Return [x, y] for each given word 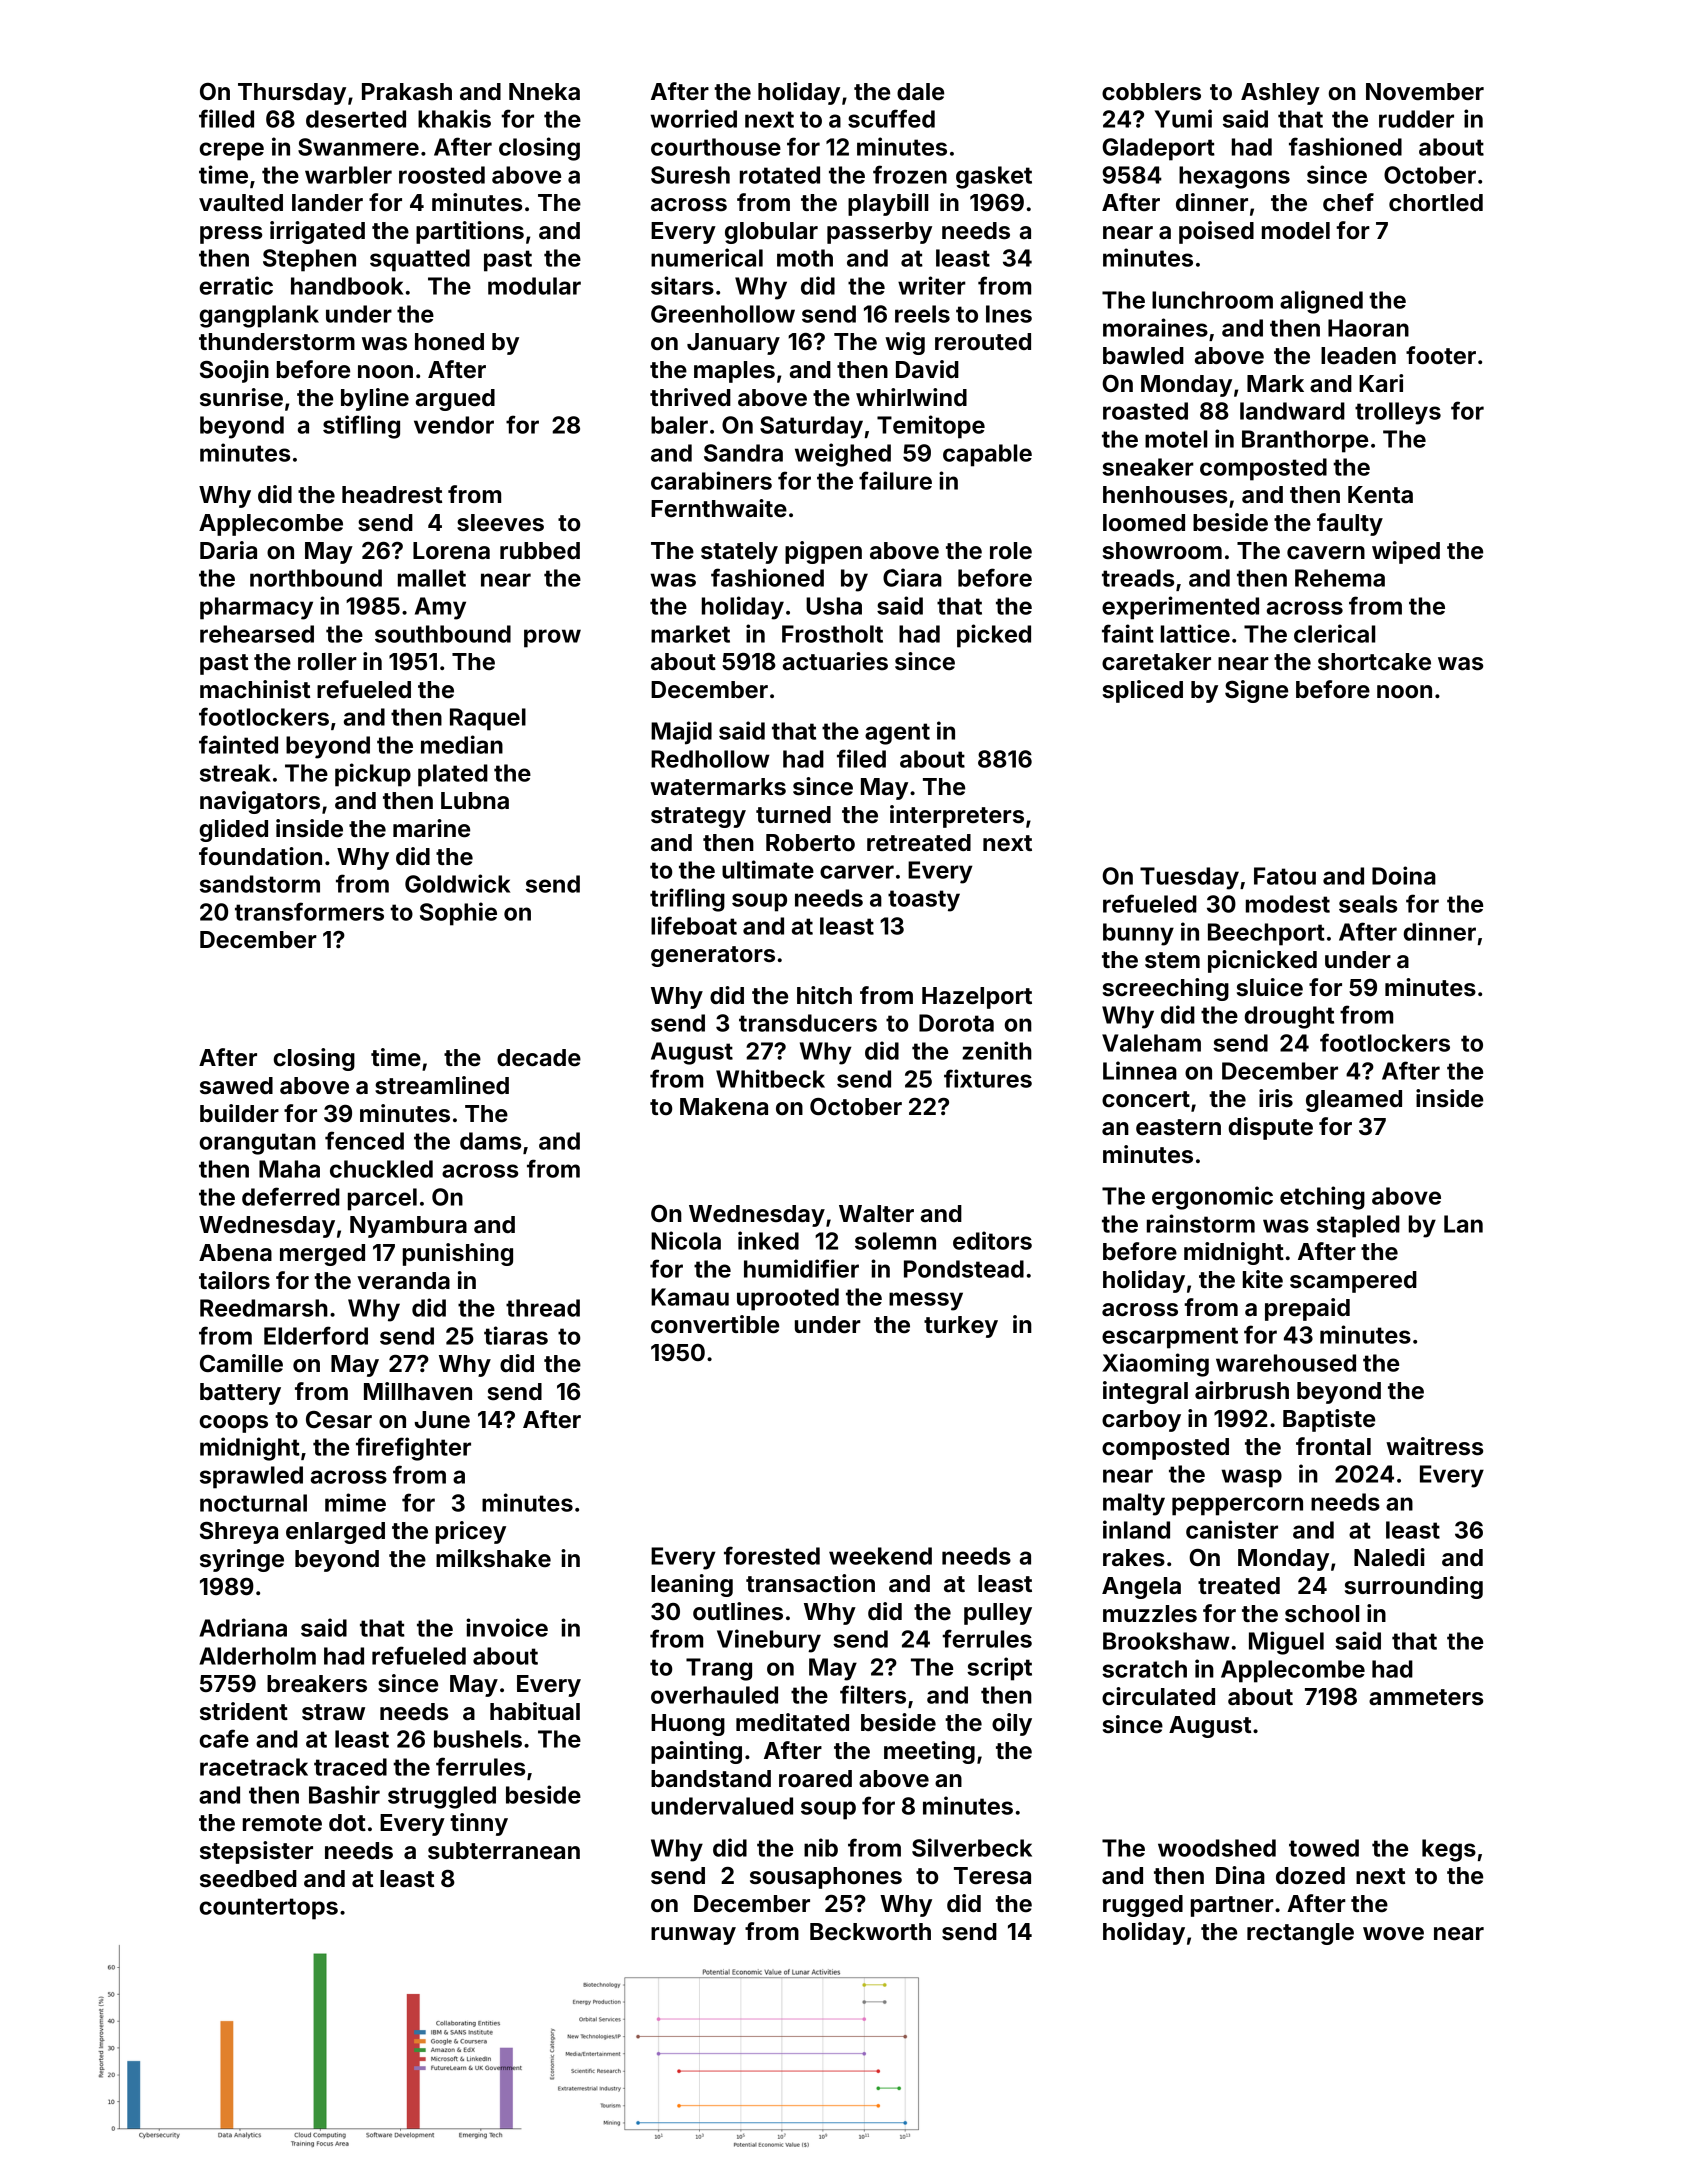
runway [693, 1936]
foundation [260, 856]
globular [771, 233]
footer [1441, 355]
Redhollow [710, 759]
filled [226, 118]
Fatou [1285, 876]
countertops [268, 1909]
